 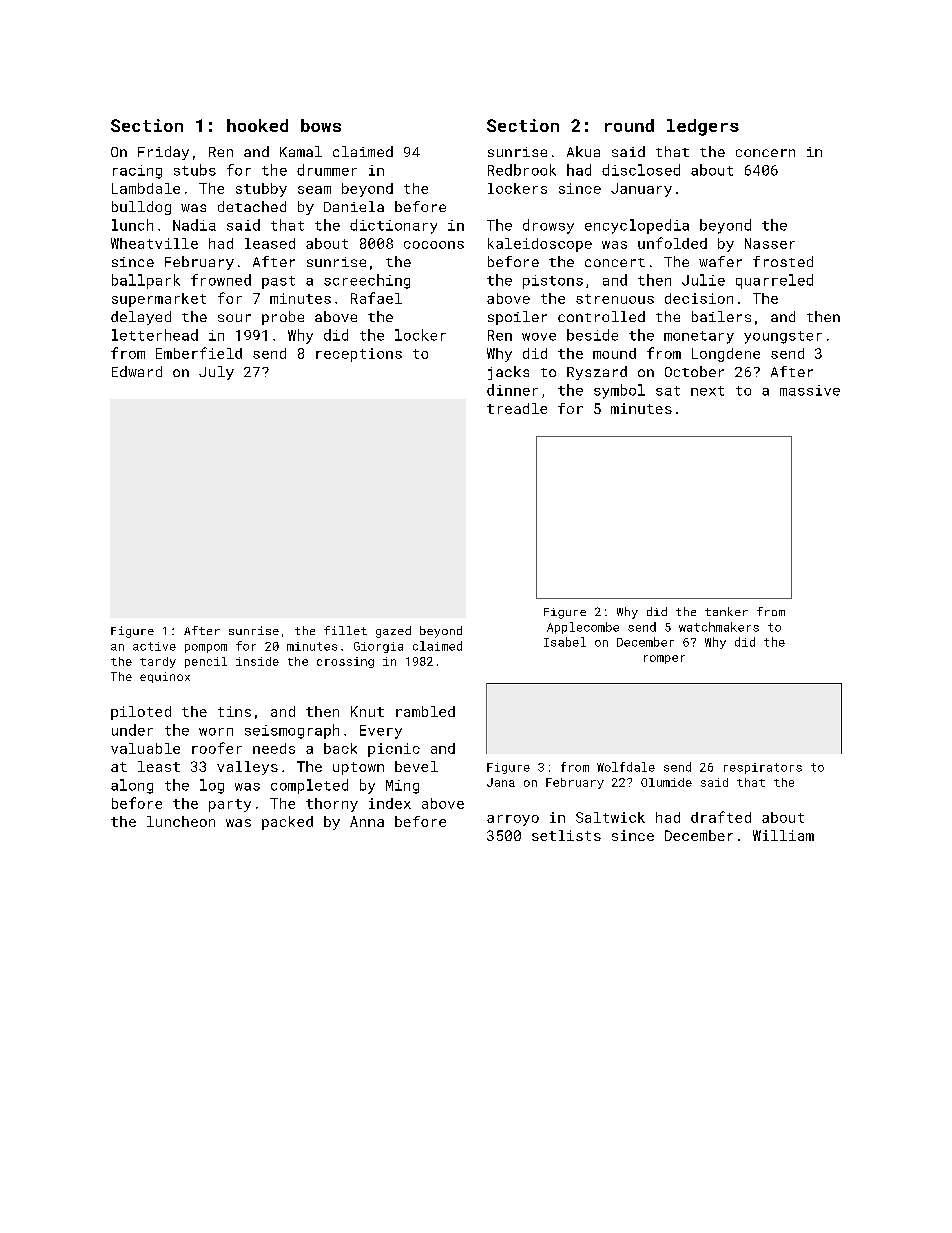 I want to click on Edward, so click(x=137, y=371).
